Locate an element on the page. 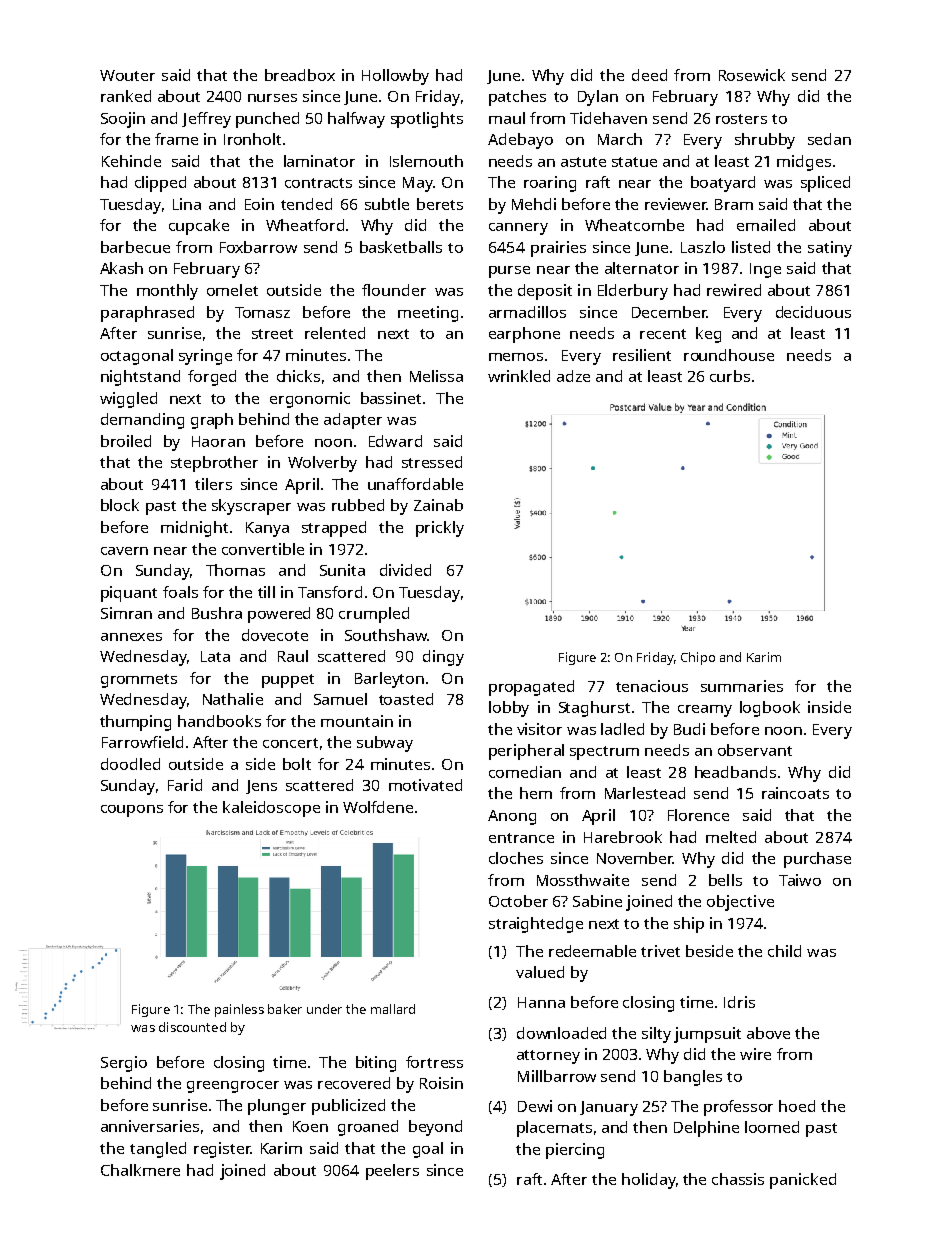  straightedge is located at coordinates (536, 925).
